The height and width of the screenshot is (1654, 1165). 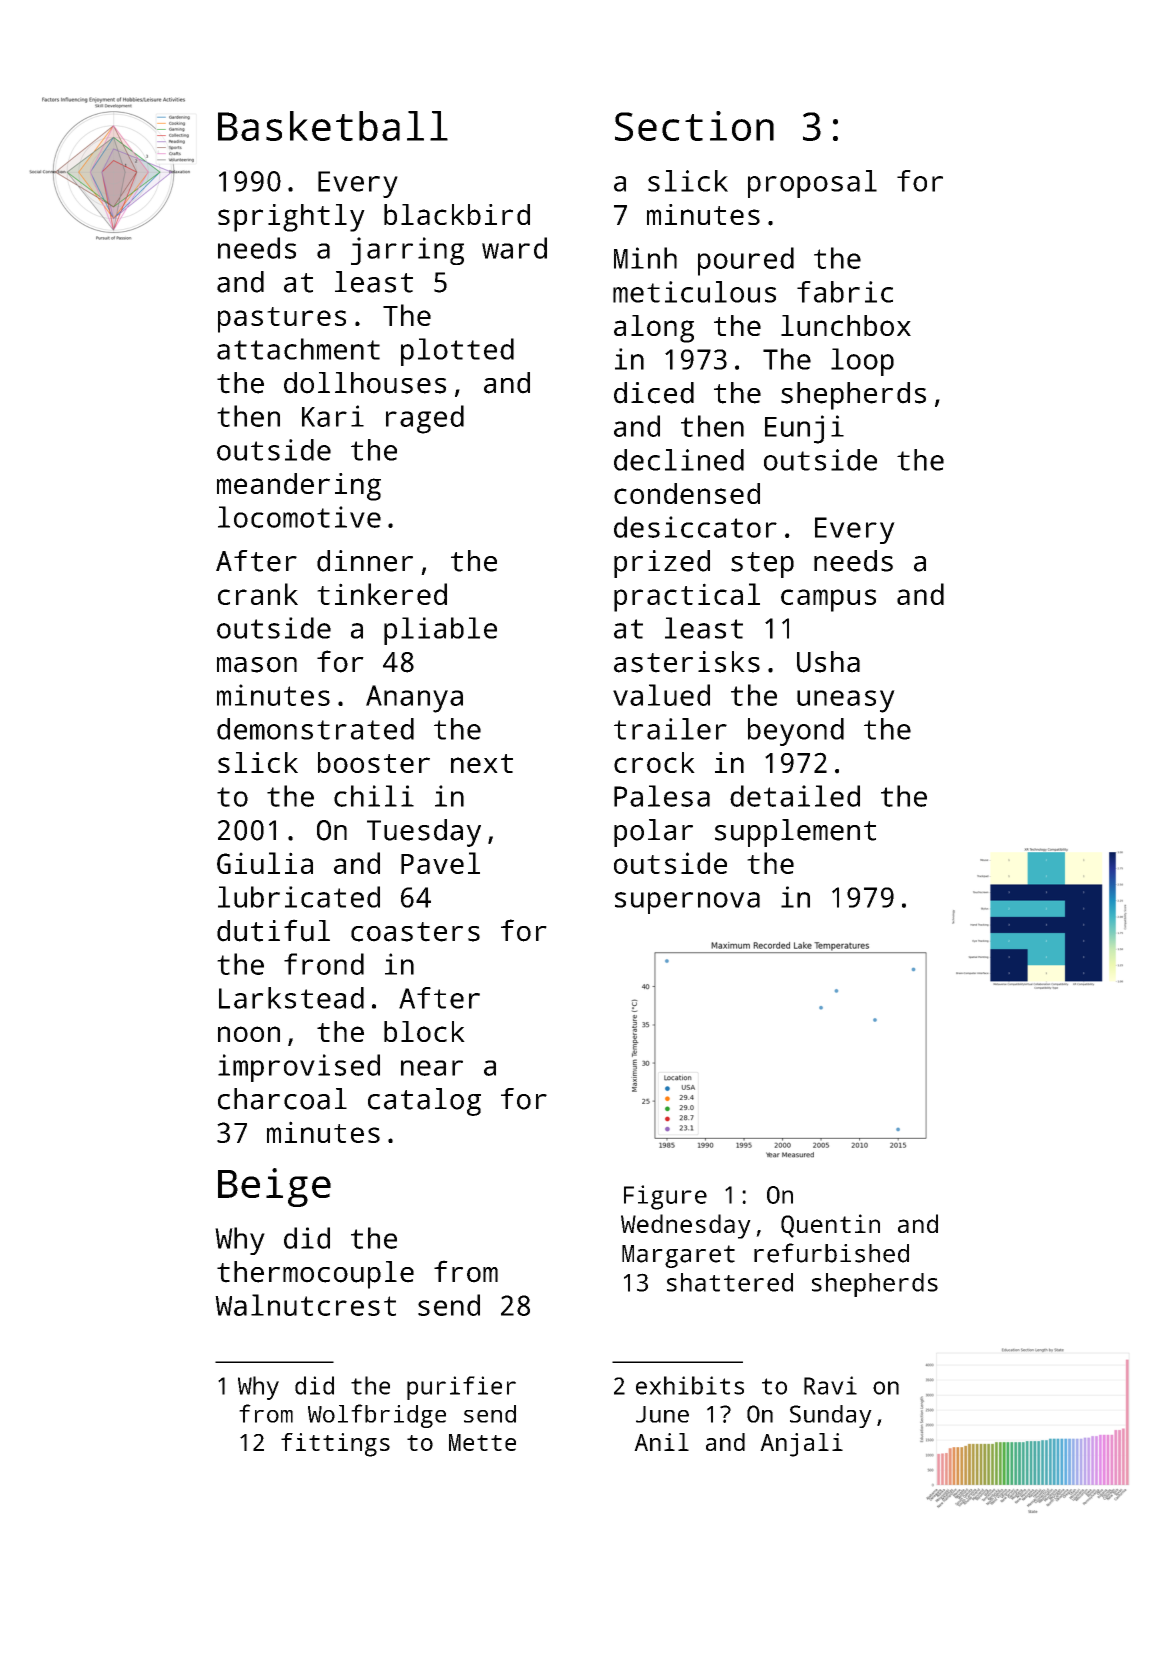 What do you see at coordinates (662, 564) in the screenshot?
I see `prized` at bounding box center [662, 564].
